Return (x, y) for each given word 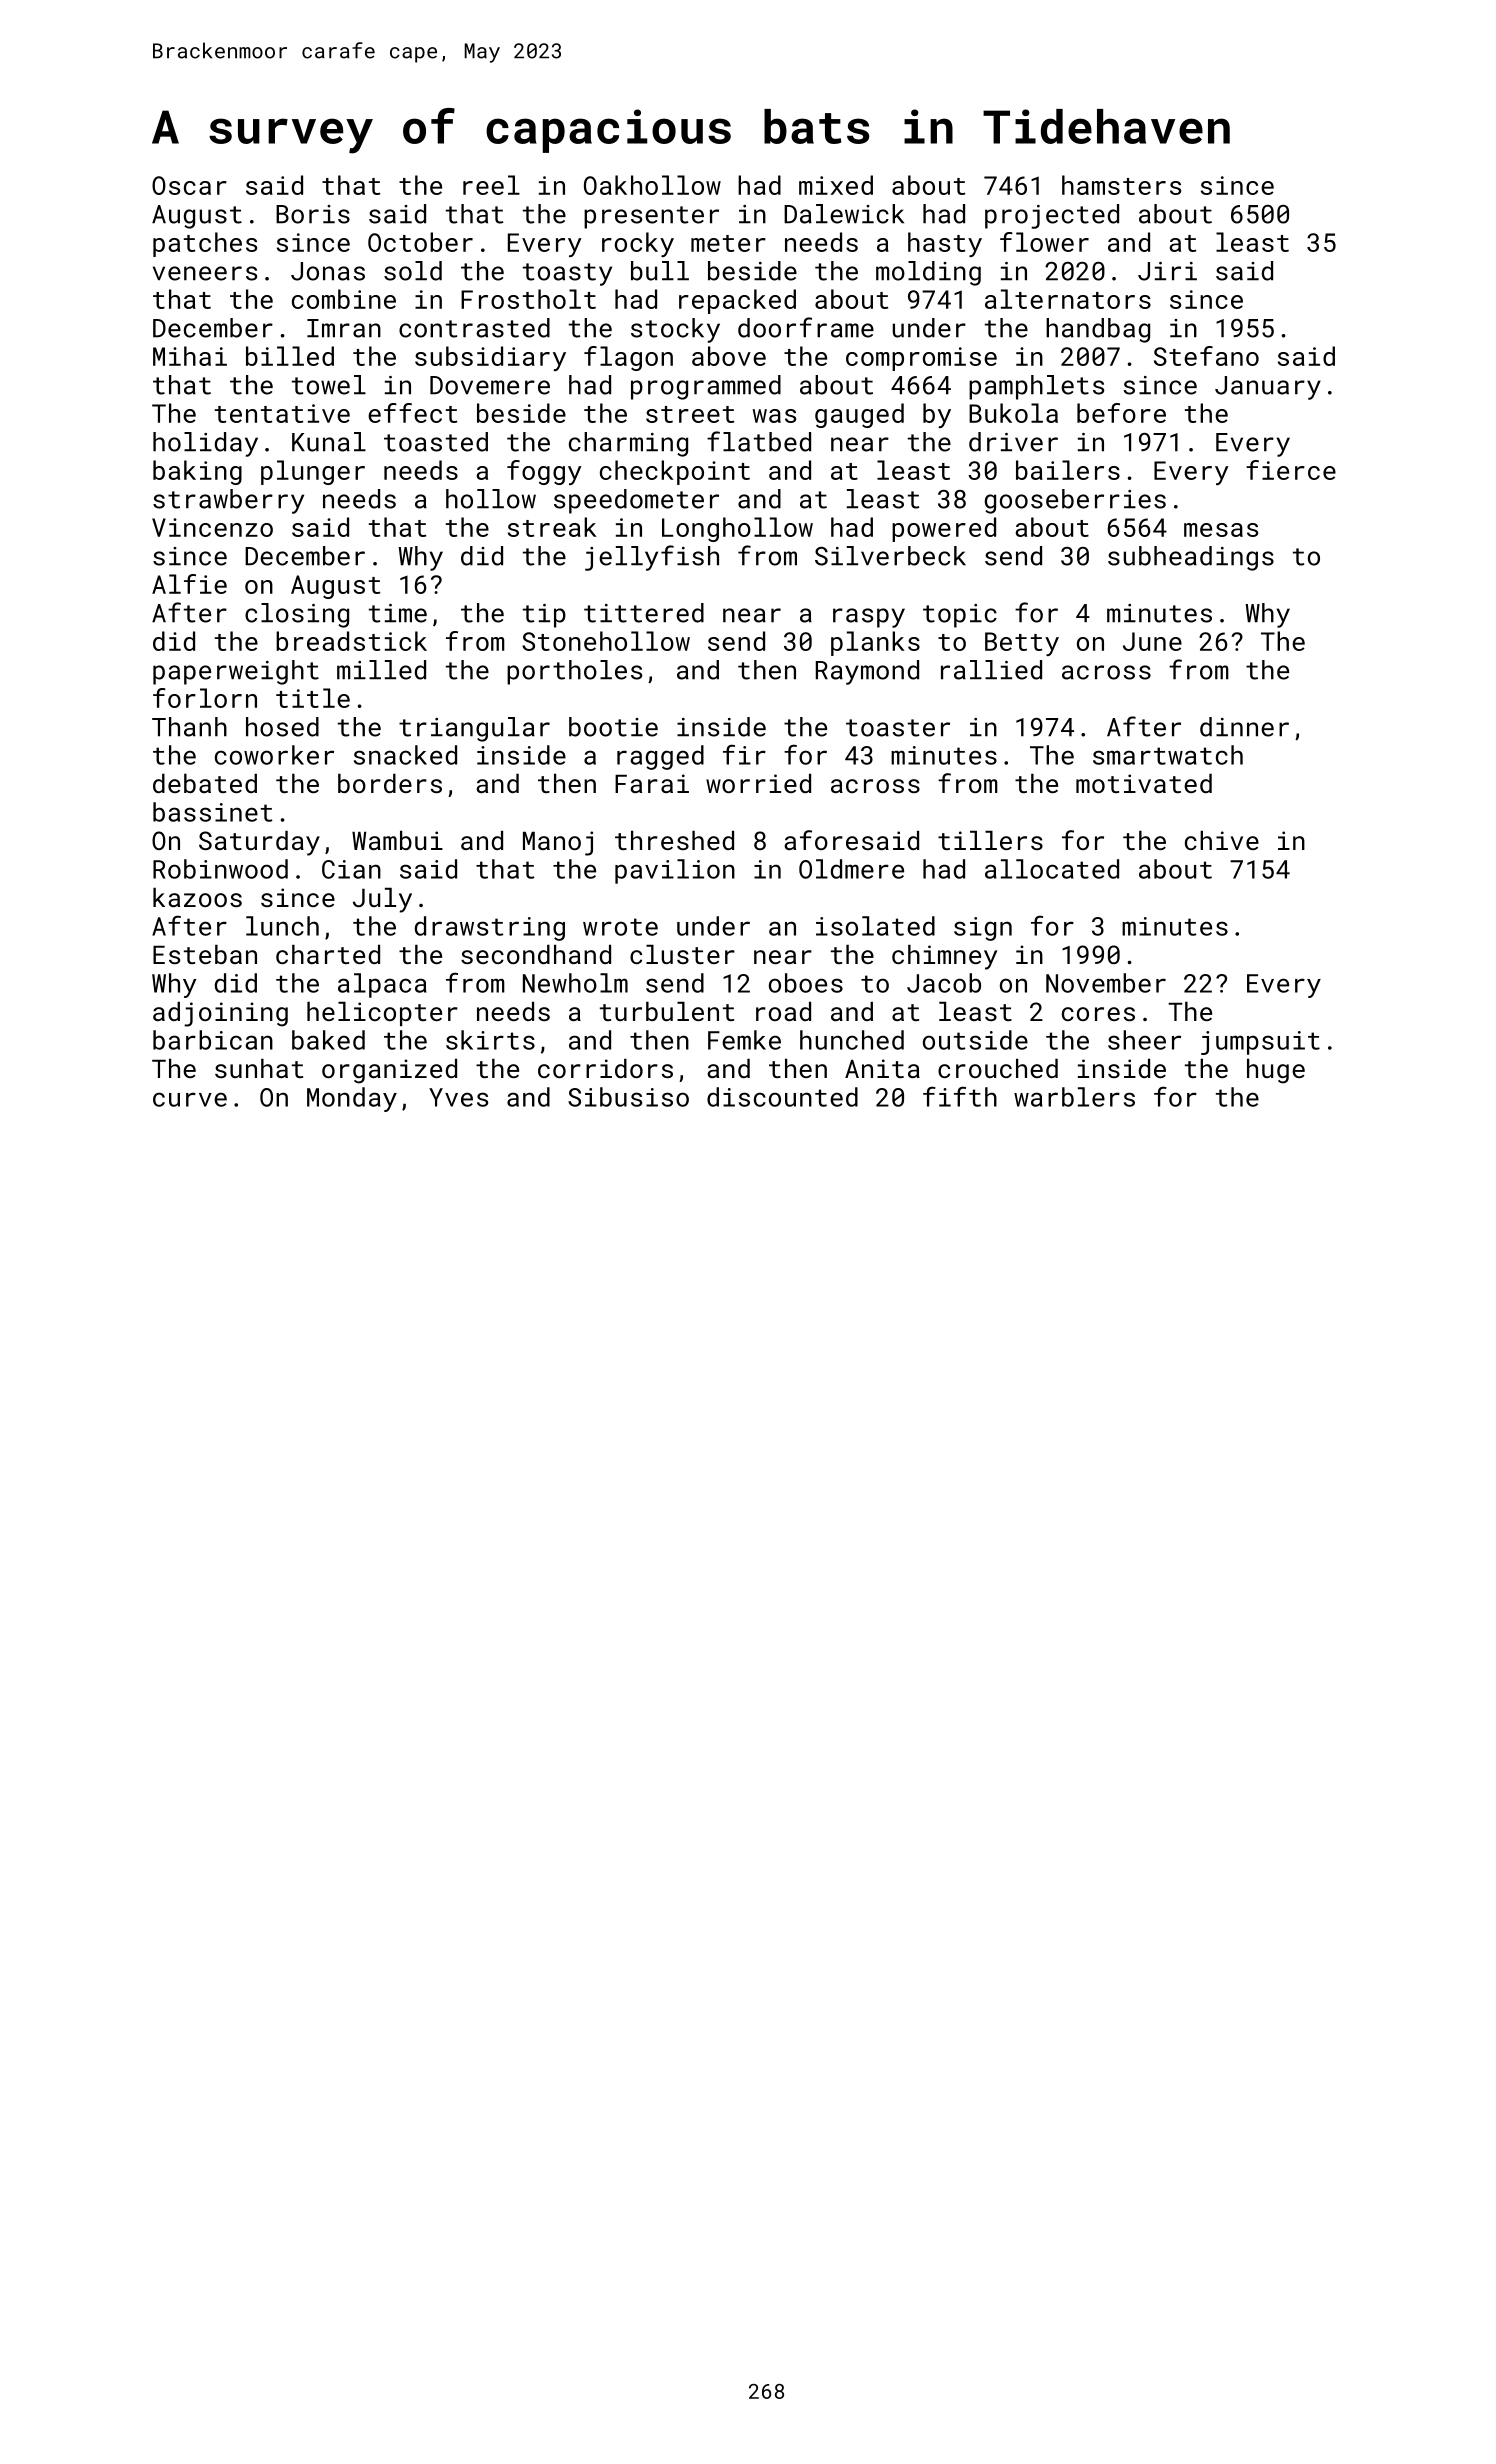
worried (758, 783)
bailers (1068, 470)
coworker (274, 755)
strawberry (228, 501)
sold (413, 271)
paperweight (236, 672)
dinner (1244, 727)
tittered (644, 613)
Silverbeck (890, 556)
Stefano (1206, 356)
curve (190, 1099)
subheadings (1191, 558)
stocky (675, 330)
